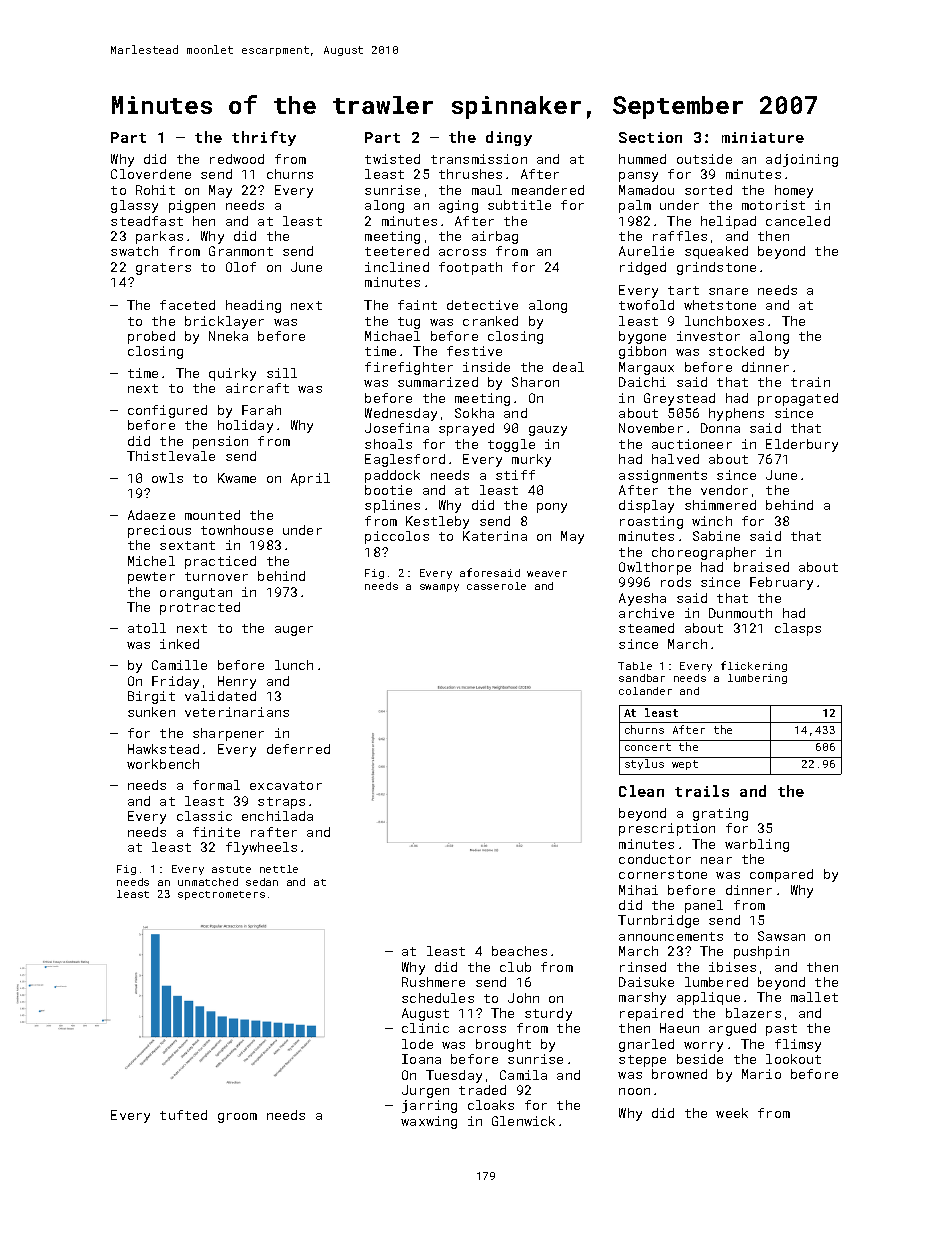 This image has width=952, height=1233. Describe the element at coordinates (523, 1121) in the image. I see `Glenwick` at that location.
